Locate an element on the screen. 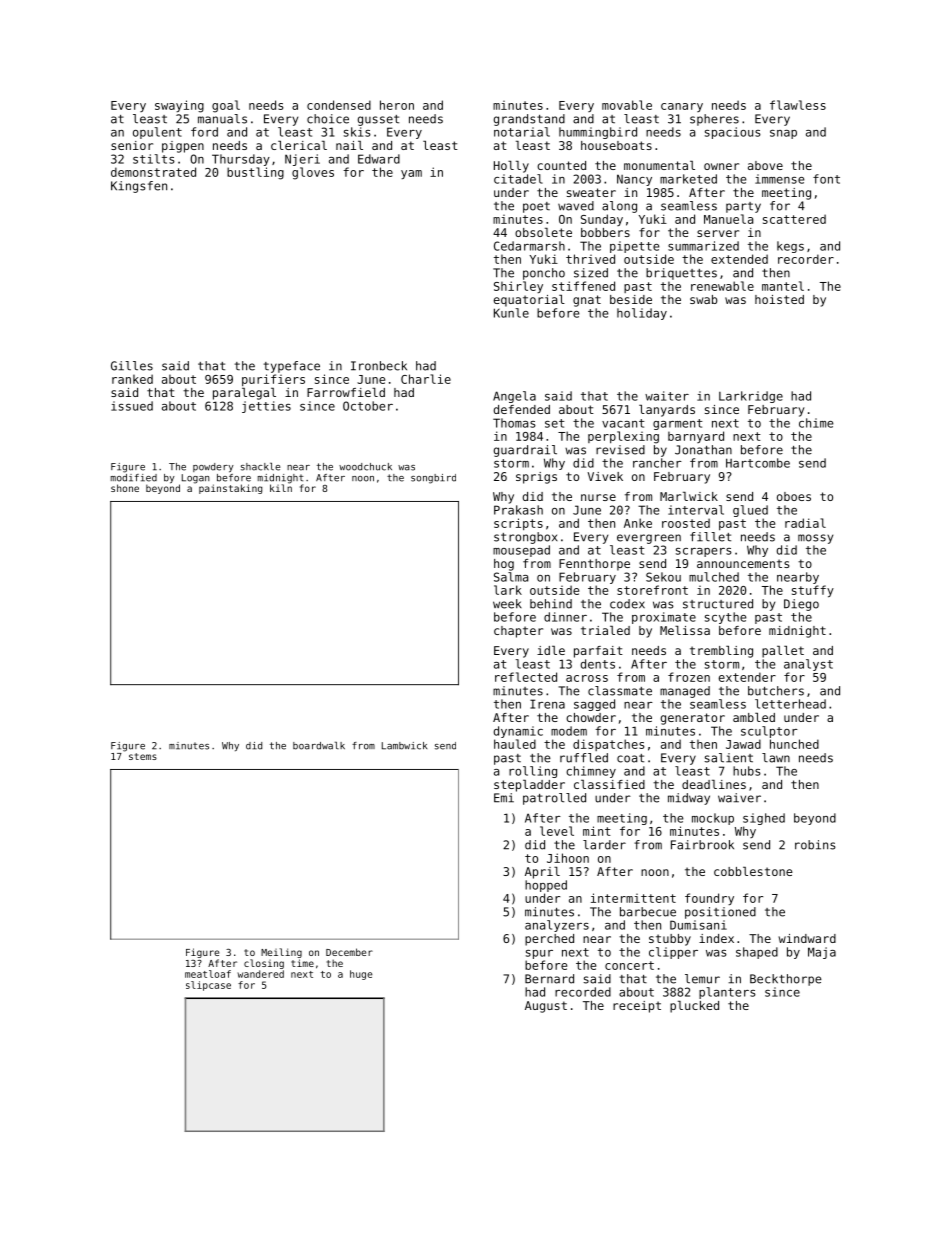 The width and height of the screenshot is (952, 1233). reflected is located at coordinates (526, 677).
